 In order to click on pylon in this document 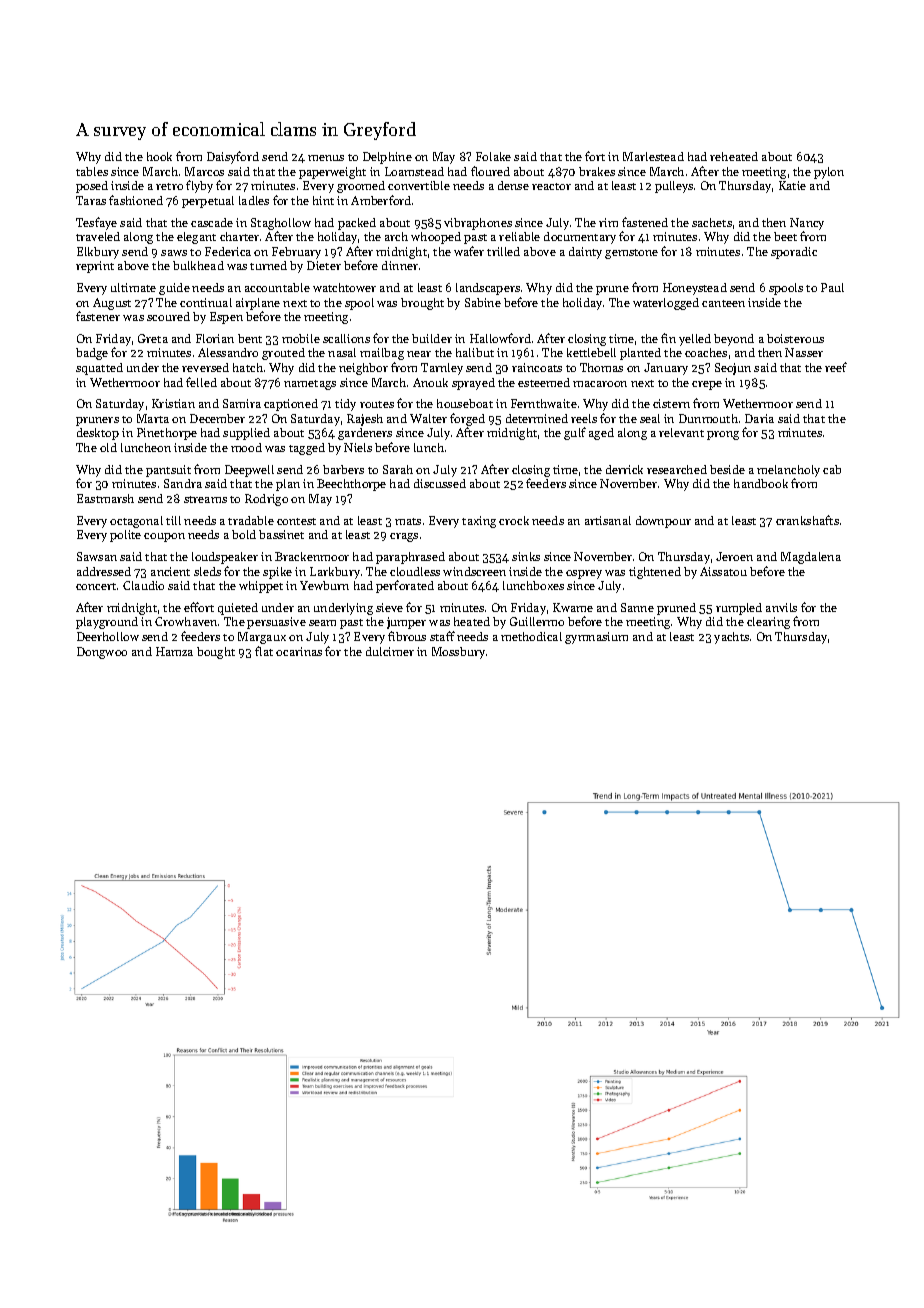, I will do `click(829, 173)`.
